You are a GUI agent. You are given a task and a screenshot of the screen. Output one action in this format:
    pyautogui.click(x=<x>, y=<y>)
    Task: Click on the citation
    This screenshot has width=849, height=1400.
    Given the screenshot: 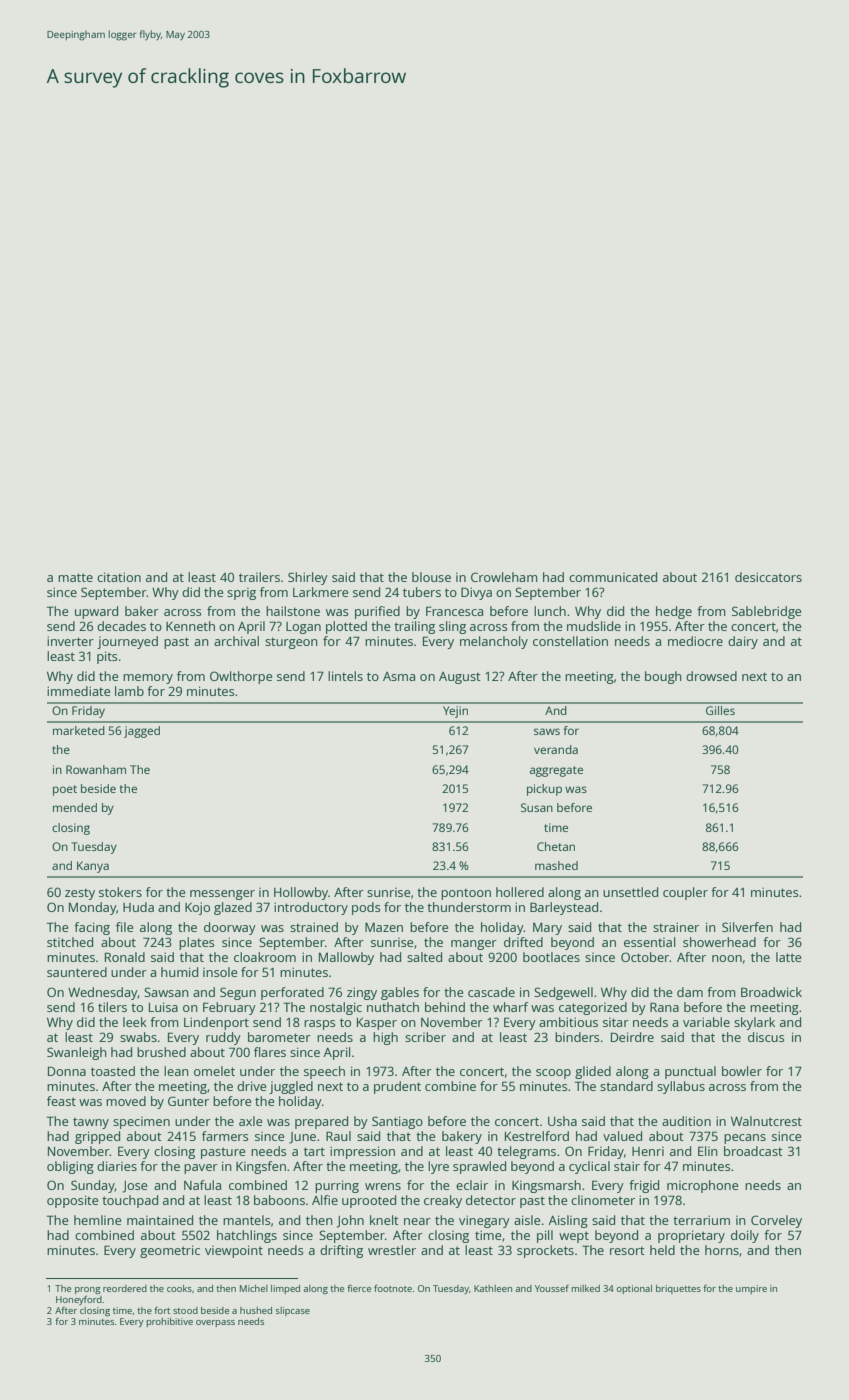 What is the action you would take?
    pyautogui.click(x=119, y=577)
